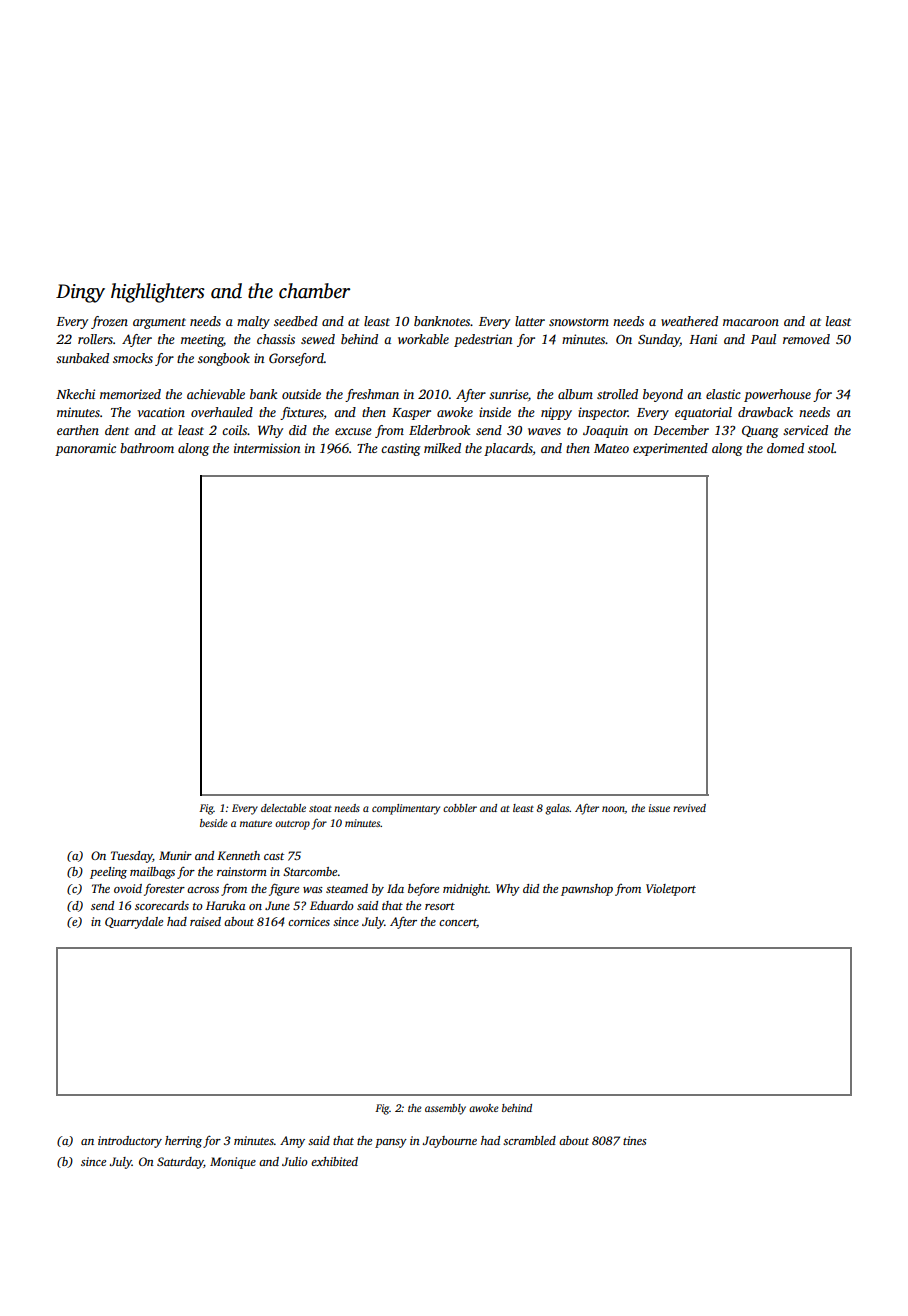 Image resolution: width=908 pixels, height=1316 pixels. I want to click on macaroon, so click(751, 322).
